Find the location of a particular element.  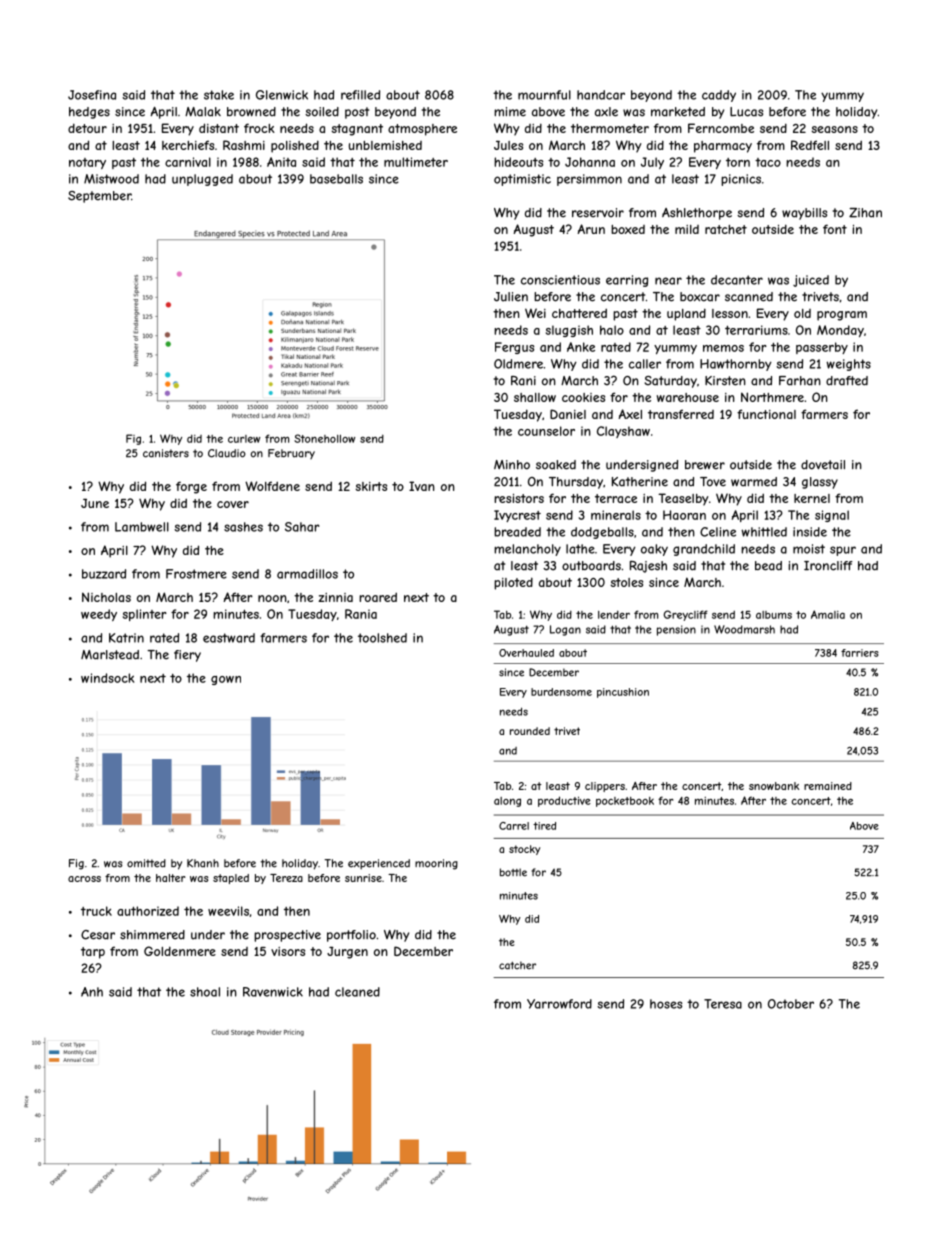

Teresa is located at coordinates (723, 1004).
